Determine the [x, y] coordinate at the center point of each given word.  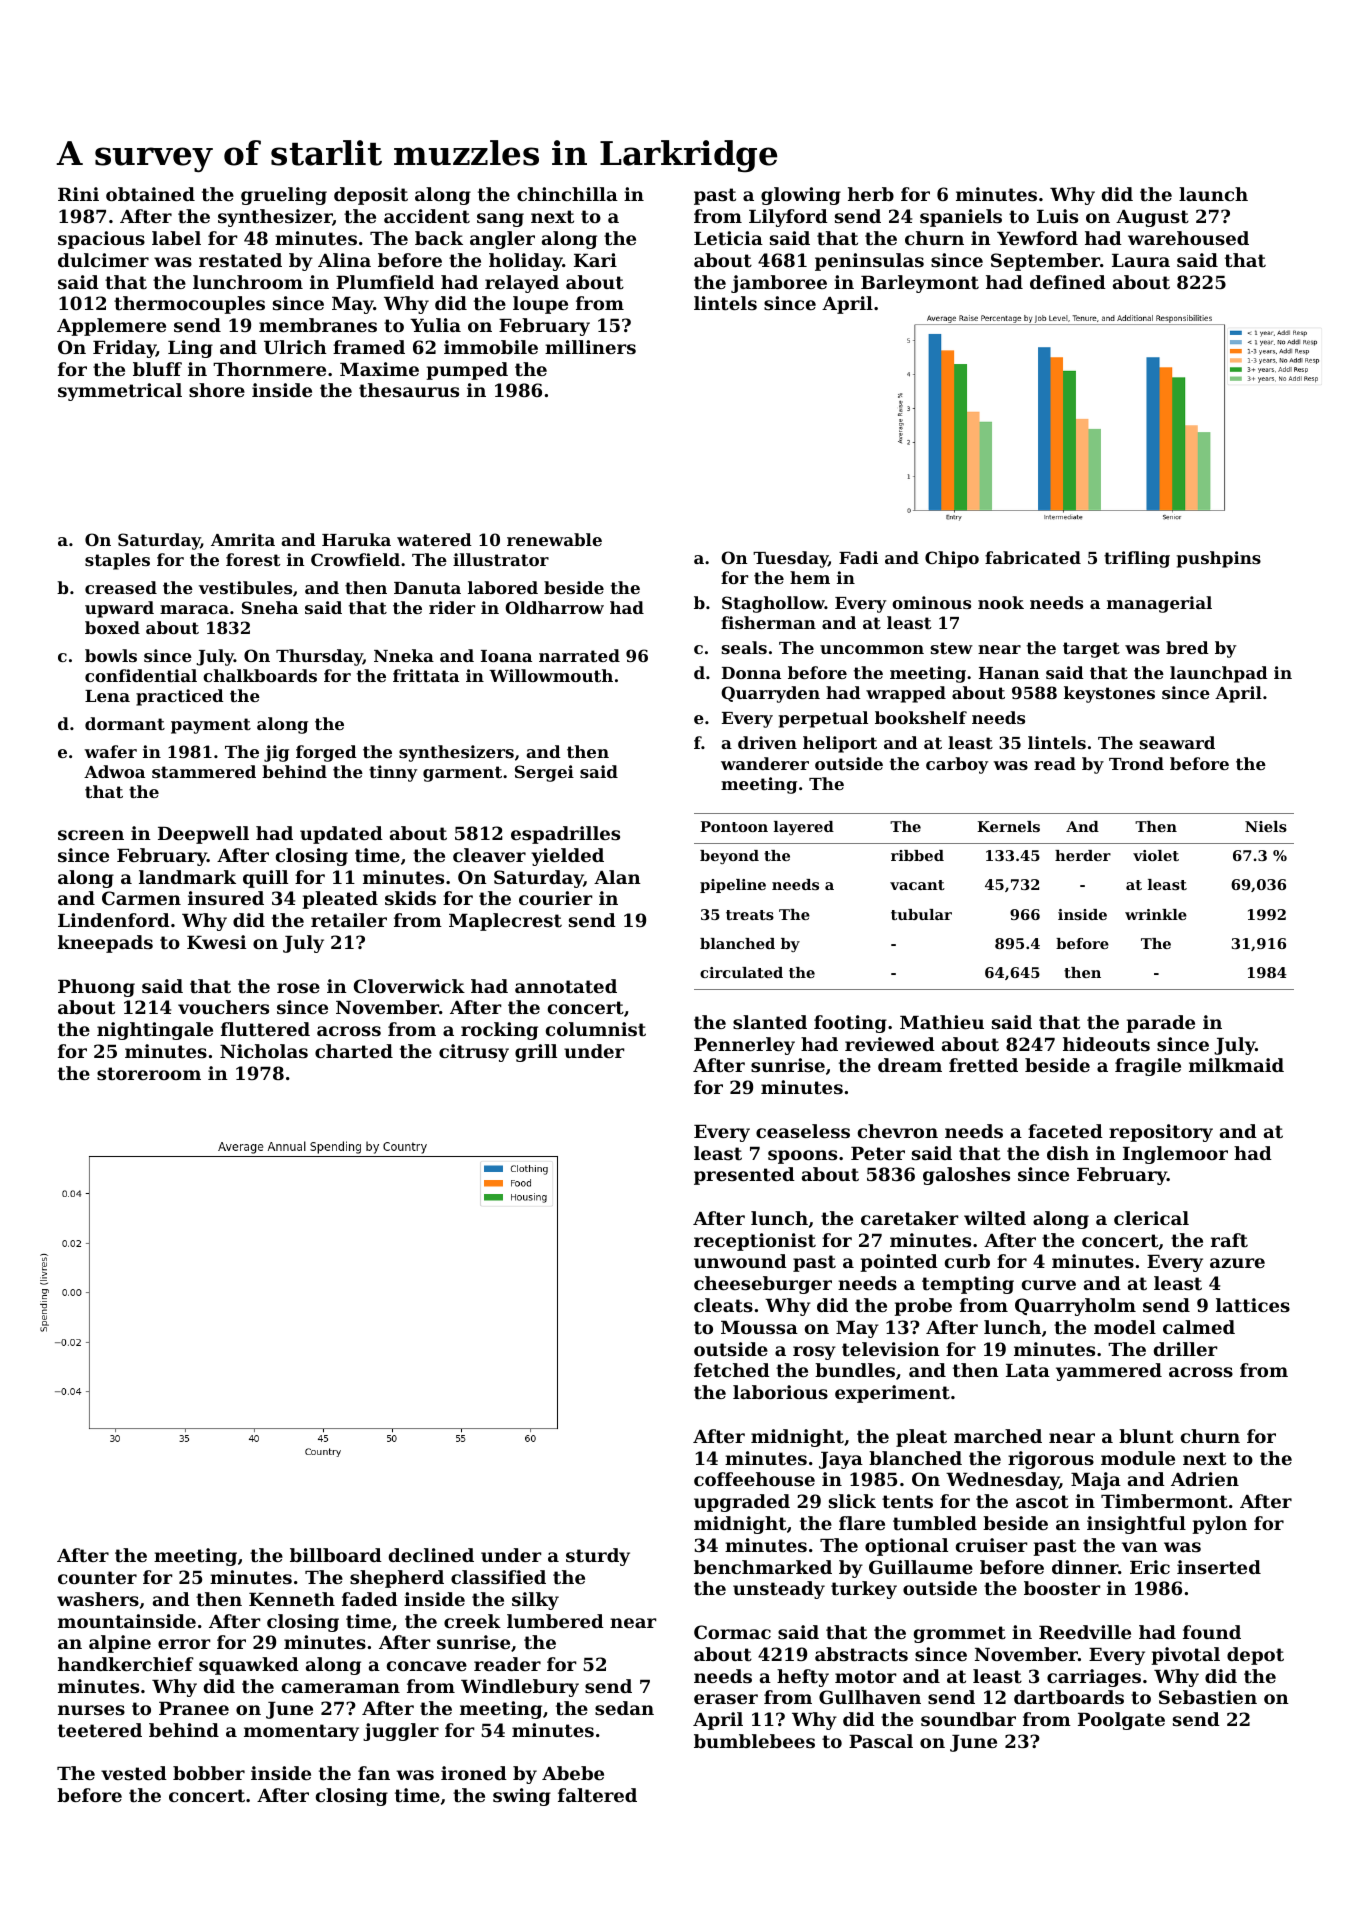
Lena [107, 696]
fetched [732, 1370]
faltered [597, 1795]
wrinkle [1156, 914]
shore [217, 390]
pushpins [1219, 559]
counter [97, 1577]
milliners [590, 347]
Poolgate [1121, 1721]
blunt [1146, 1436]
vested [134, 1773]
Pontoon [734, 826]
